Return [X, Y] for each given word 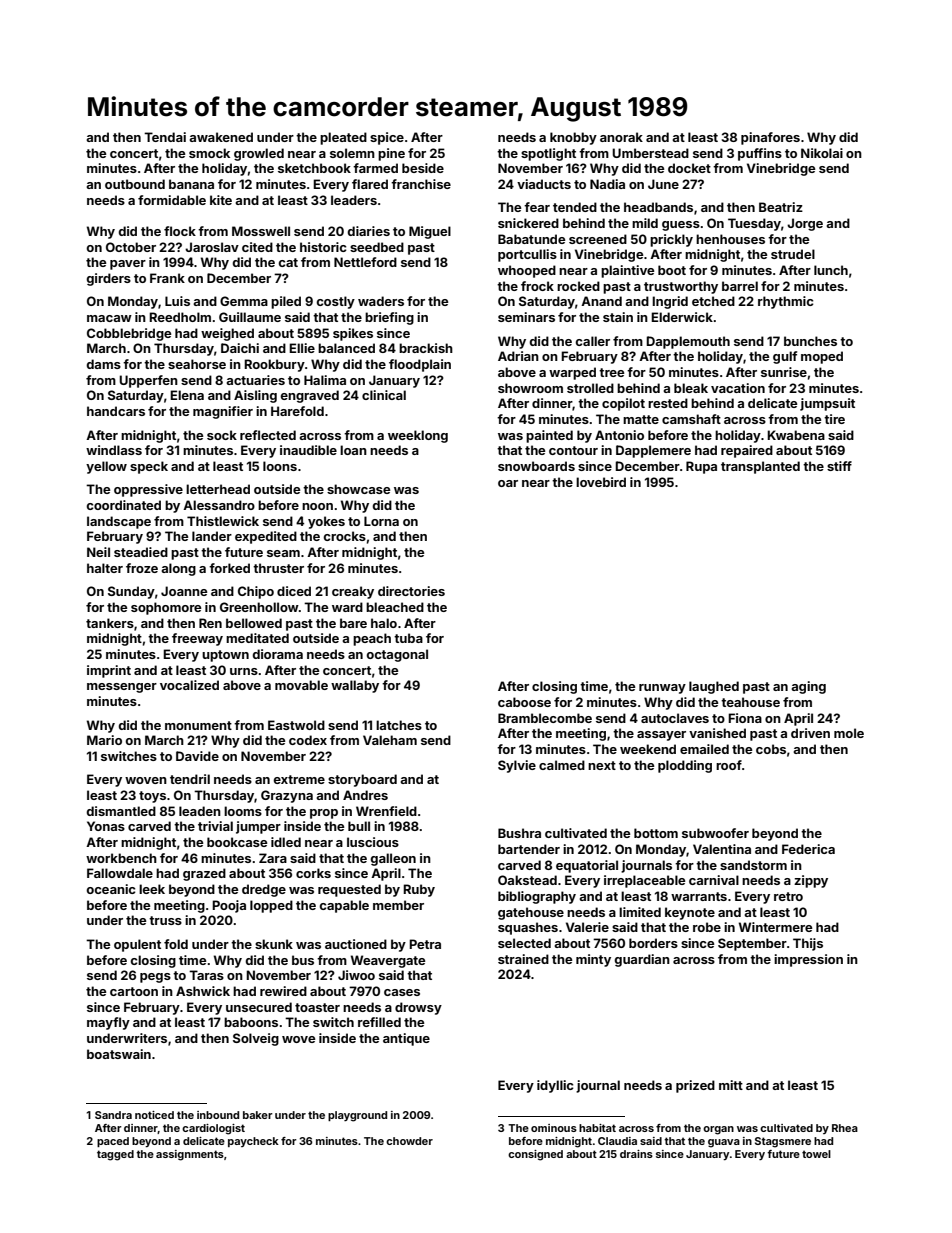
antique [406, 1039]
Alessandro [219, 505]
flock [180, 231]
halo [384, 623]
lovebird [601, 482]
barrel [740, 286]
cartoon [134, 991]
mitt [731, 1085]
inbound [218, 1115]
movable [301, 685]
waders [381, 301]
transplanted [760, 467]
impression [808, 960]
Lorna [381, 521]
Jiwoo [356, 975]
